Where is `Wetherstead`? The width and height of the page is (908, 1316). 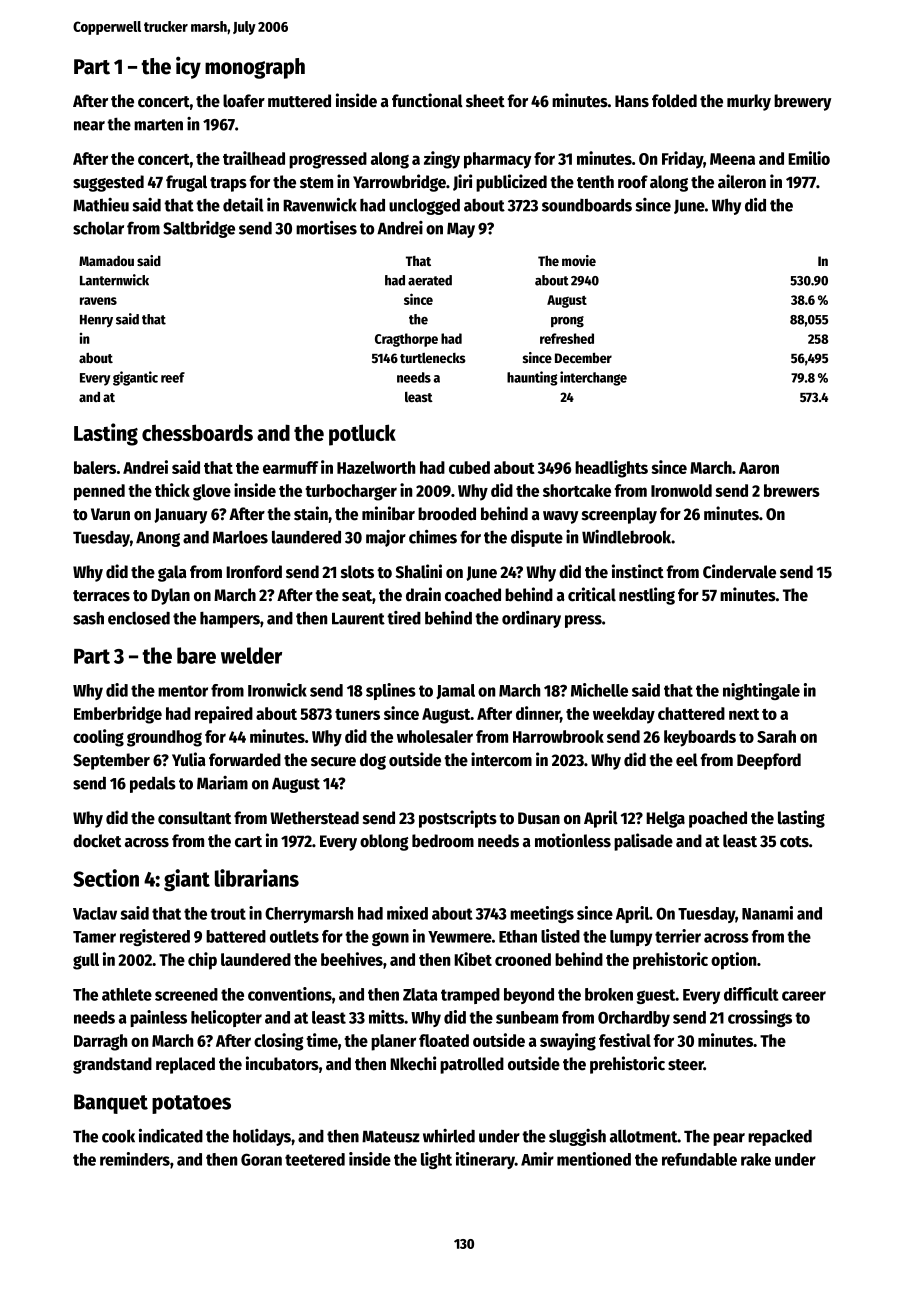 Wetherstead is located at coordinates (314, 818).
